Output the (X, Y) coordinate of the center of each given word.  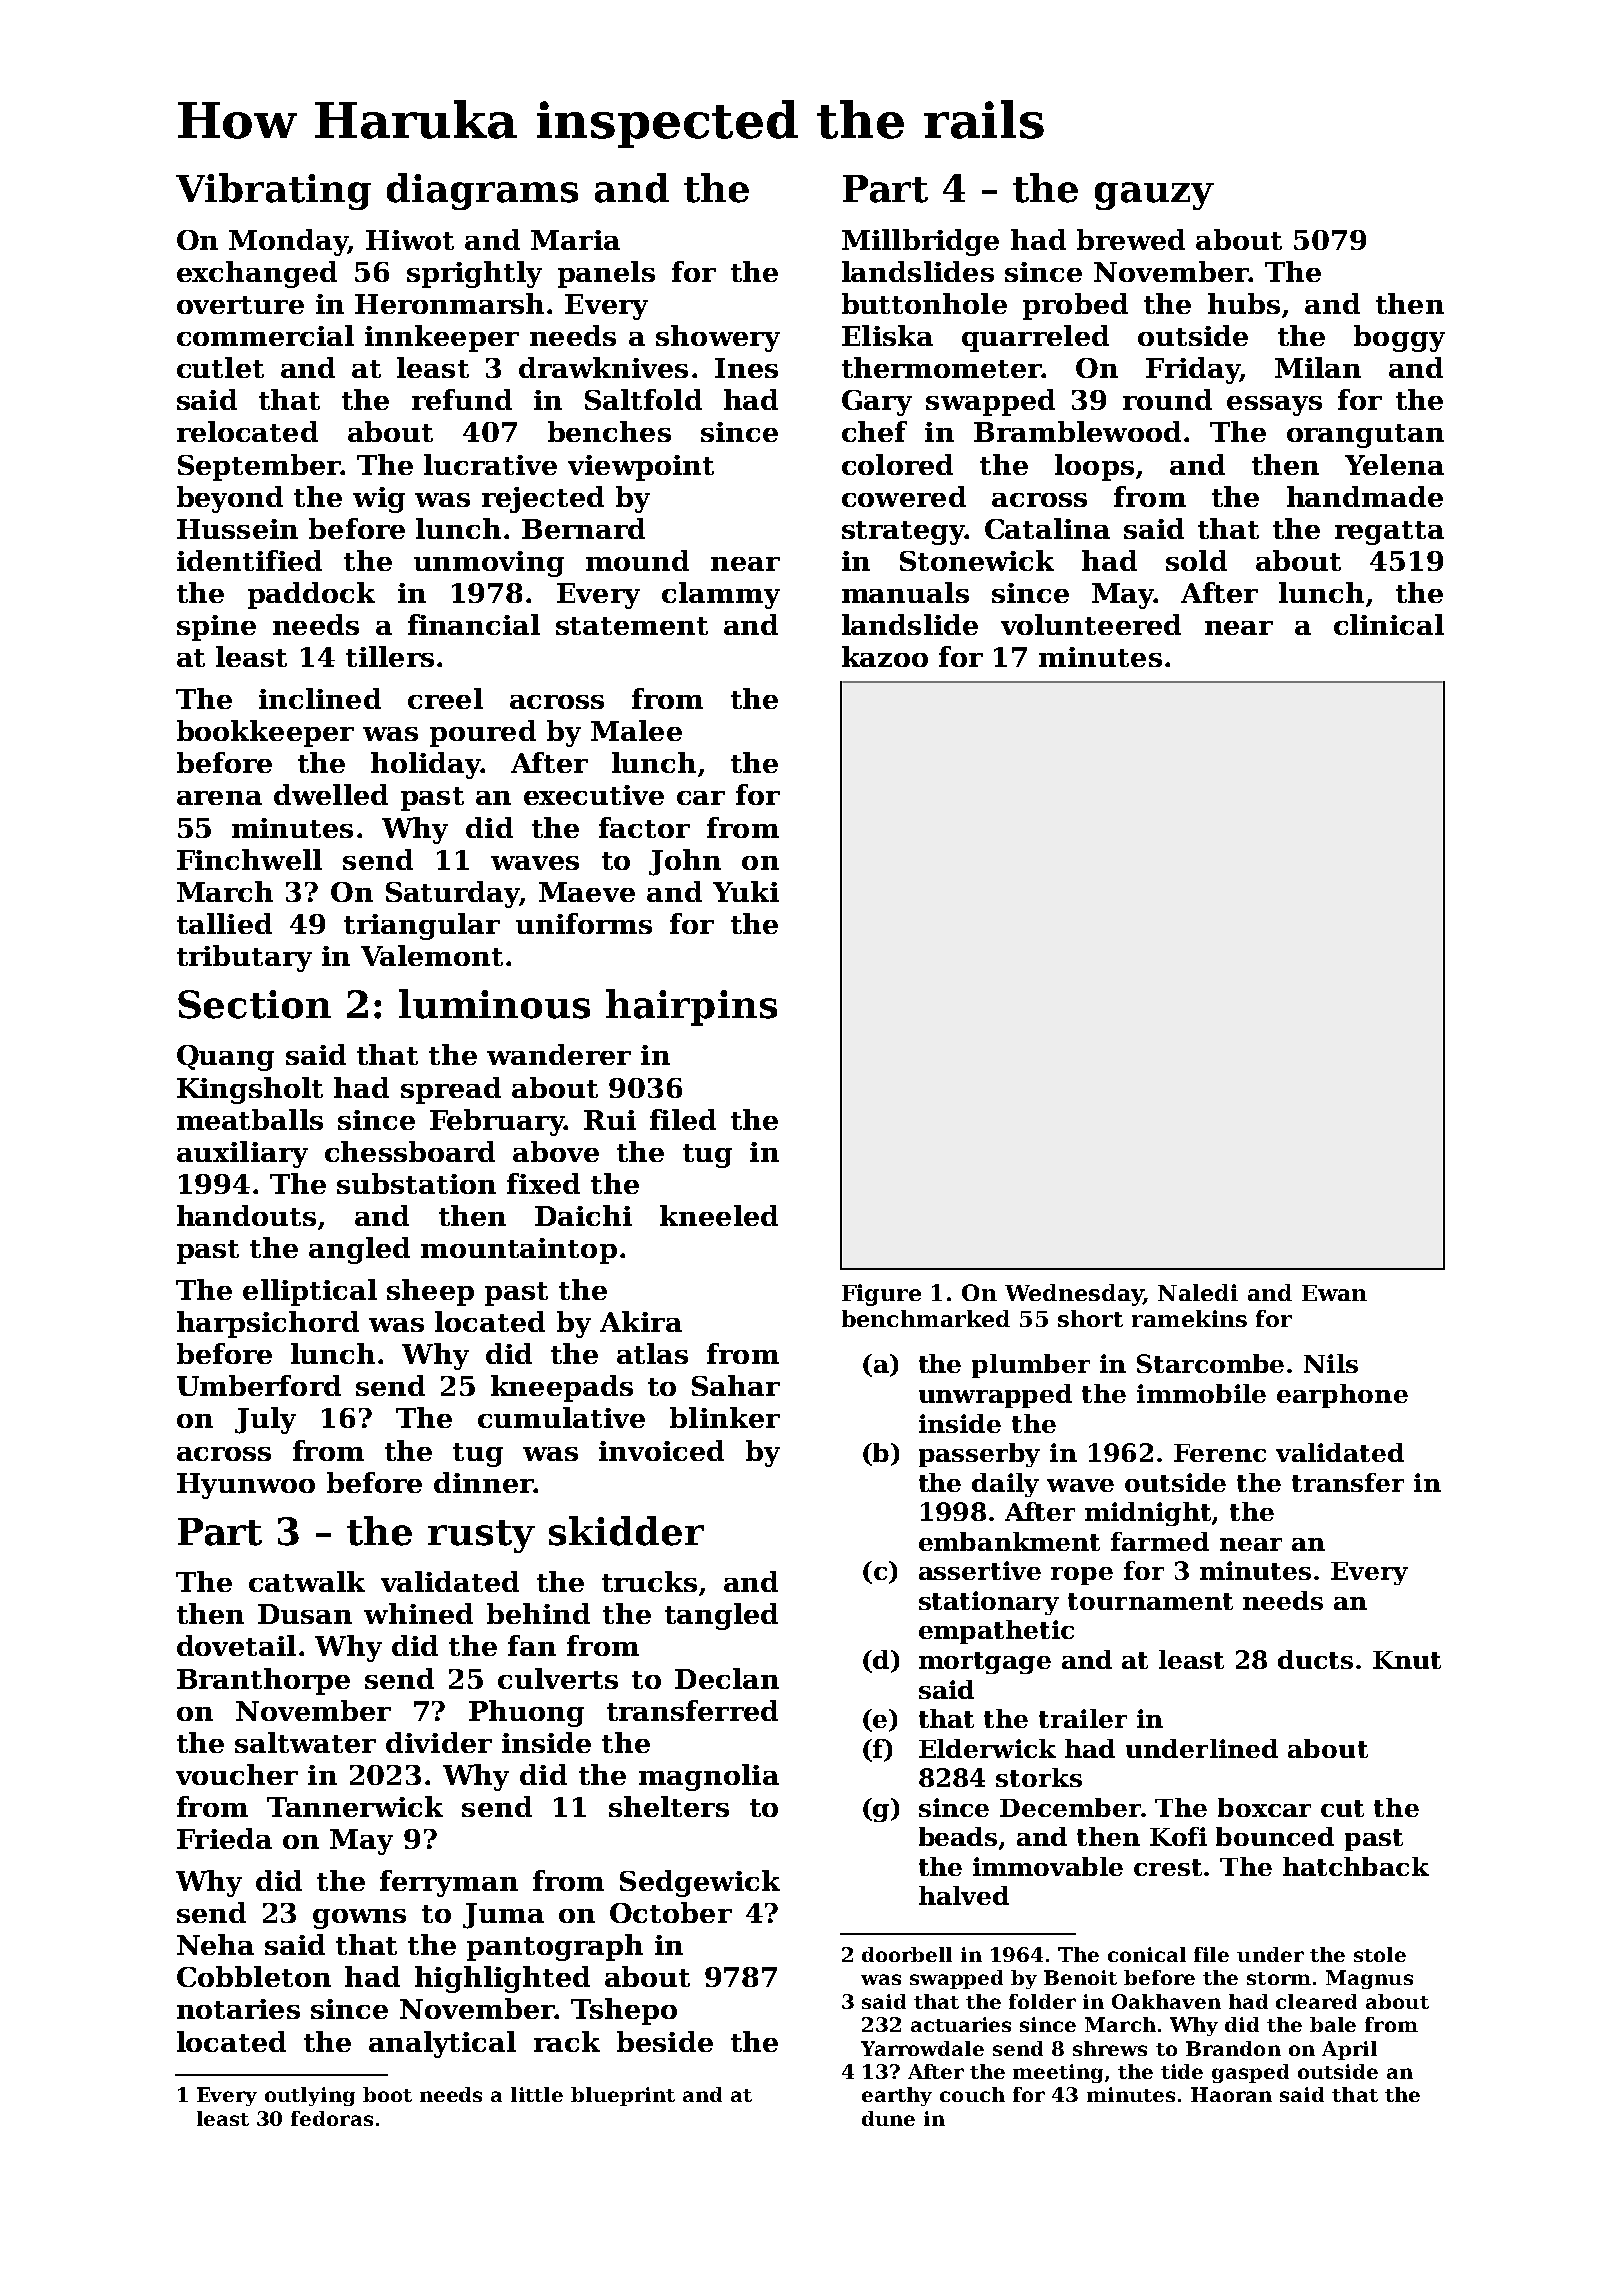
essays (1274, 406)
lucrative (490, 464)
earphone (1342, 1396)
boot (387, 2094)
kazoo (885, 656)
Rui (610, 1120)
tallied (224, 923)
